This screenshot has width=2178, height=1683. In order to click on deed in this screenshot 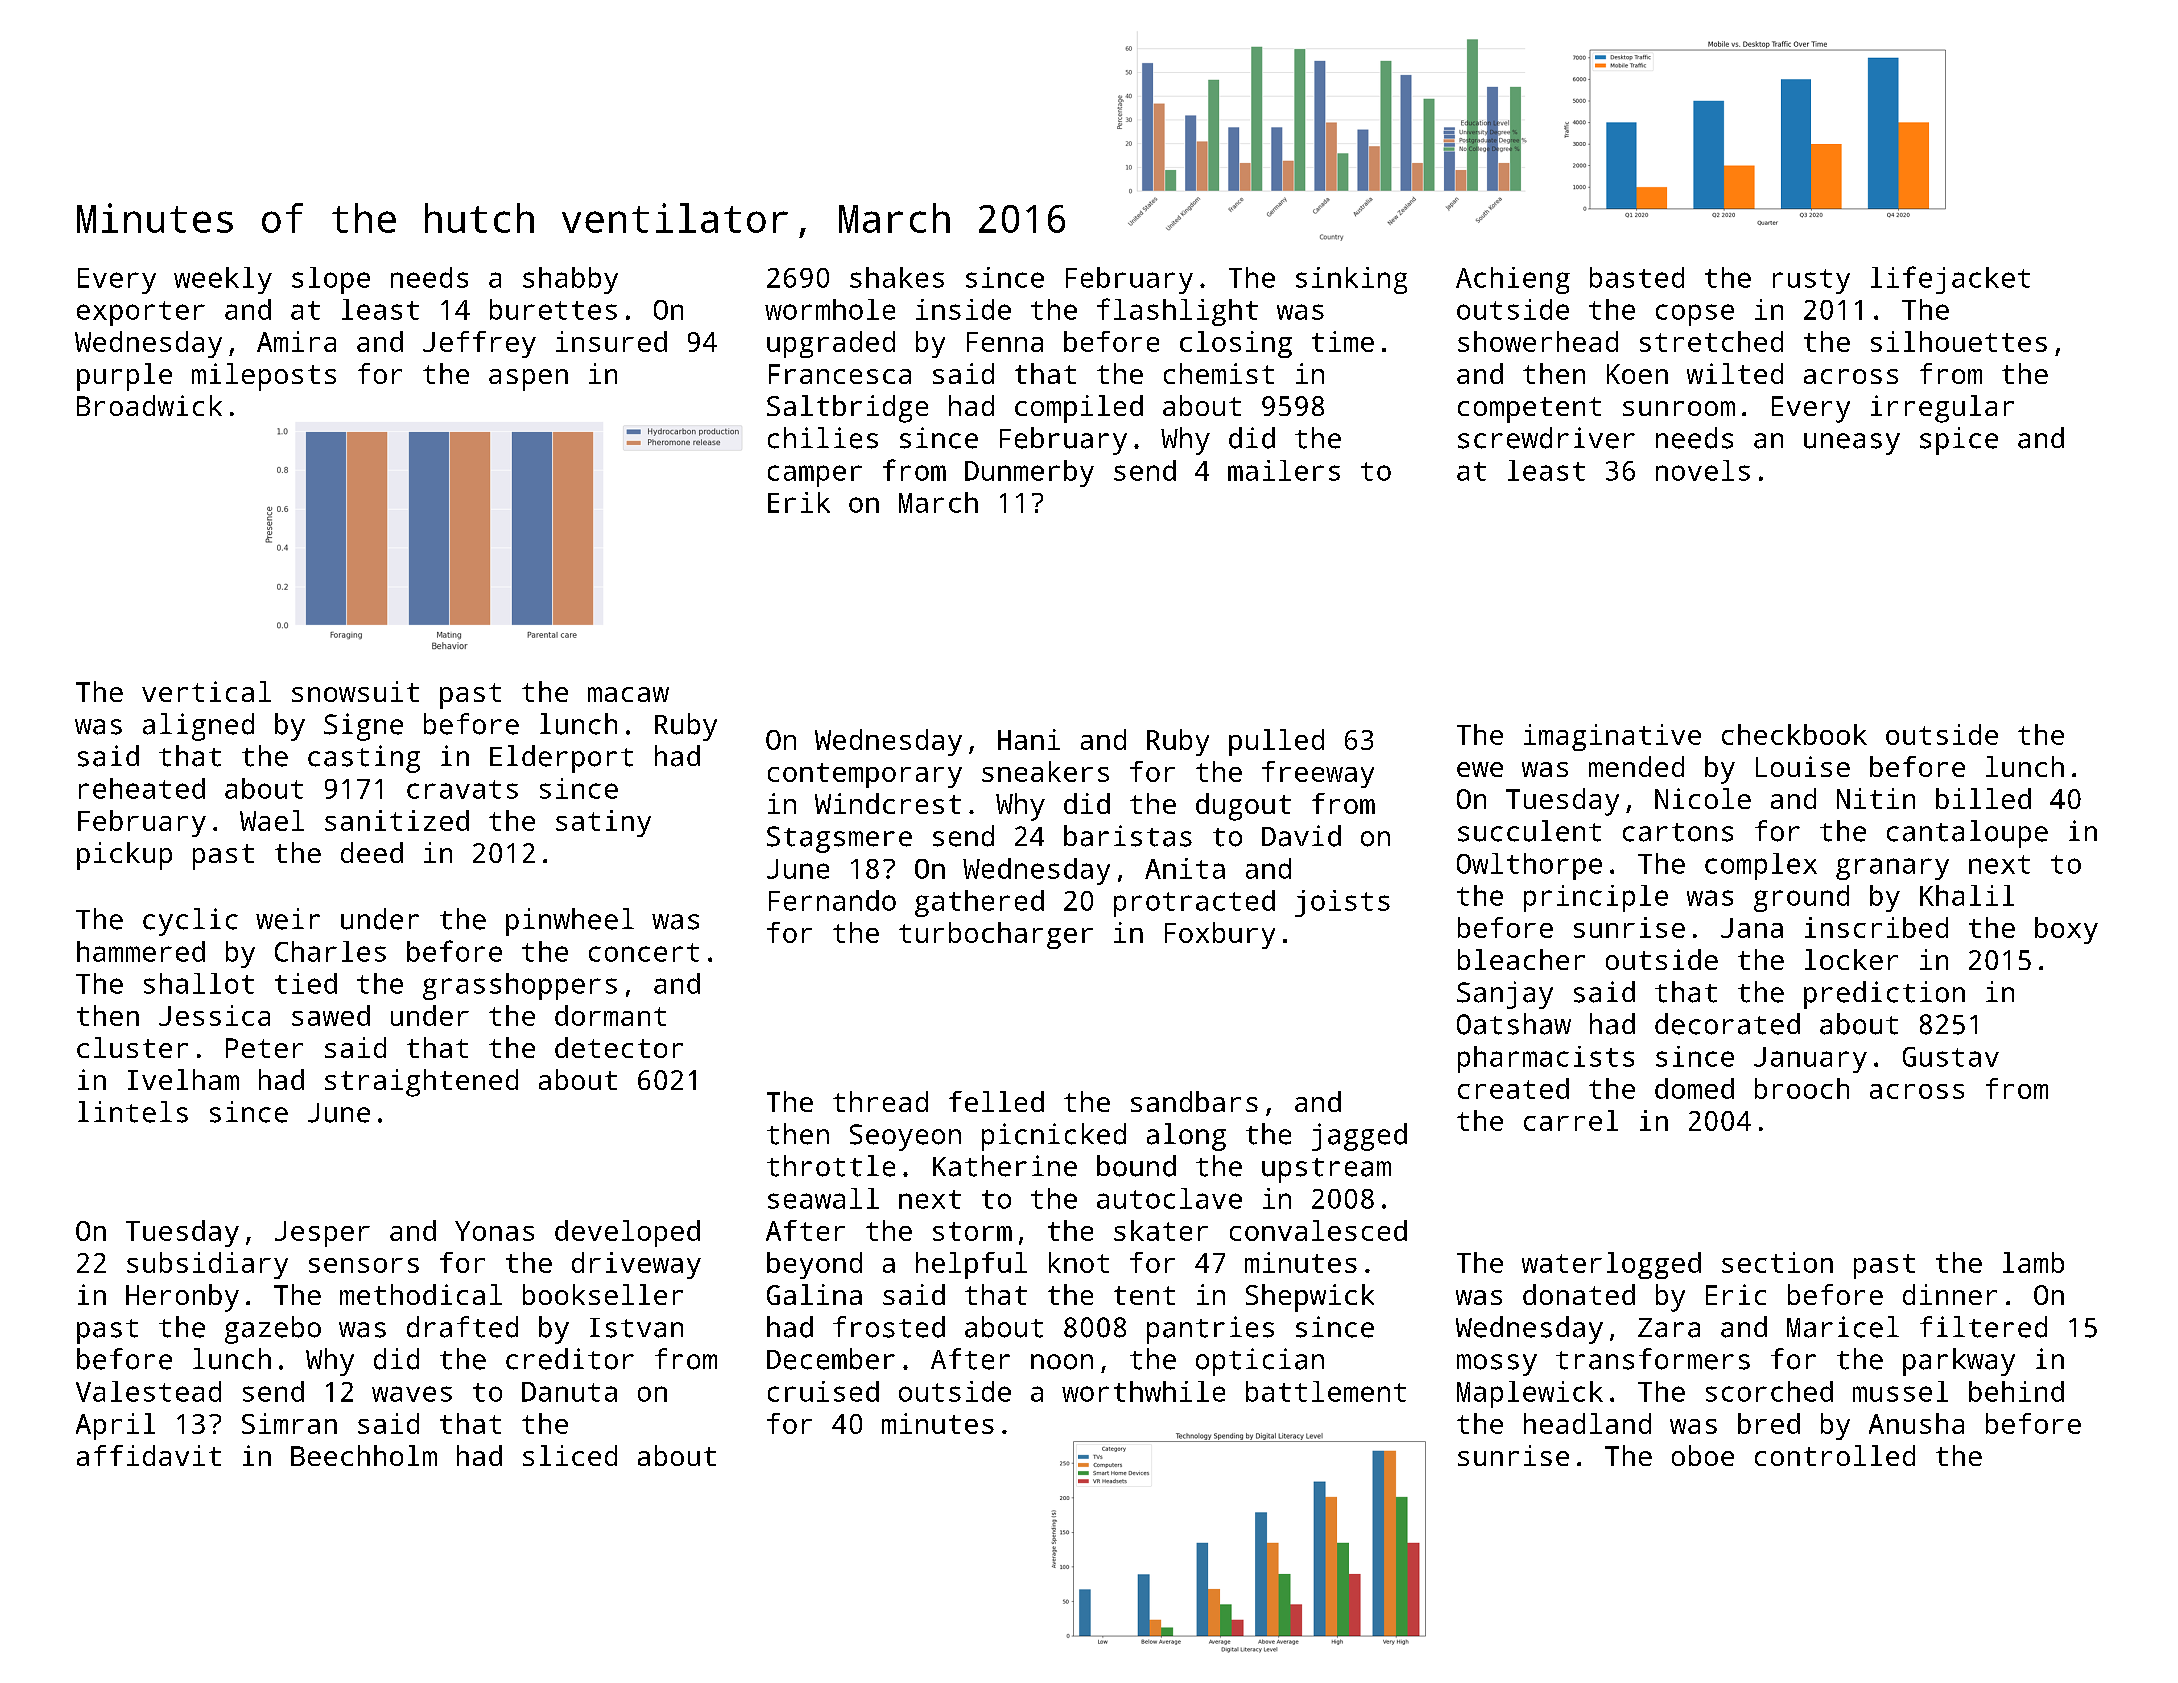, I will do `click(372, 852)`.
